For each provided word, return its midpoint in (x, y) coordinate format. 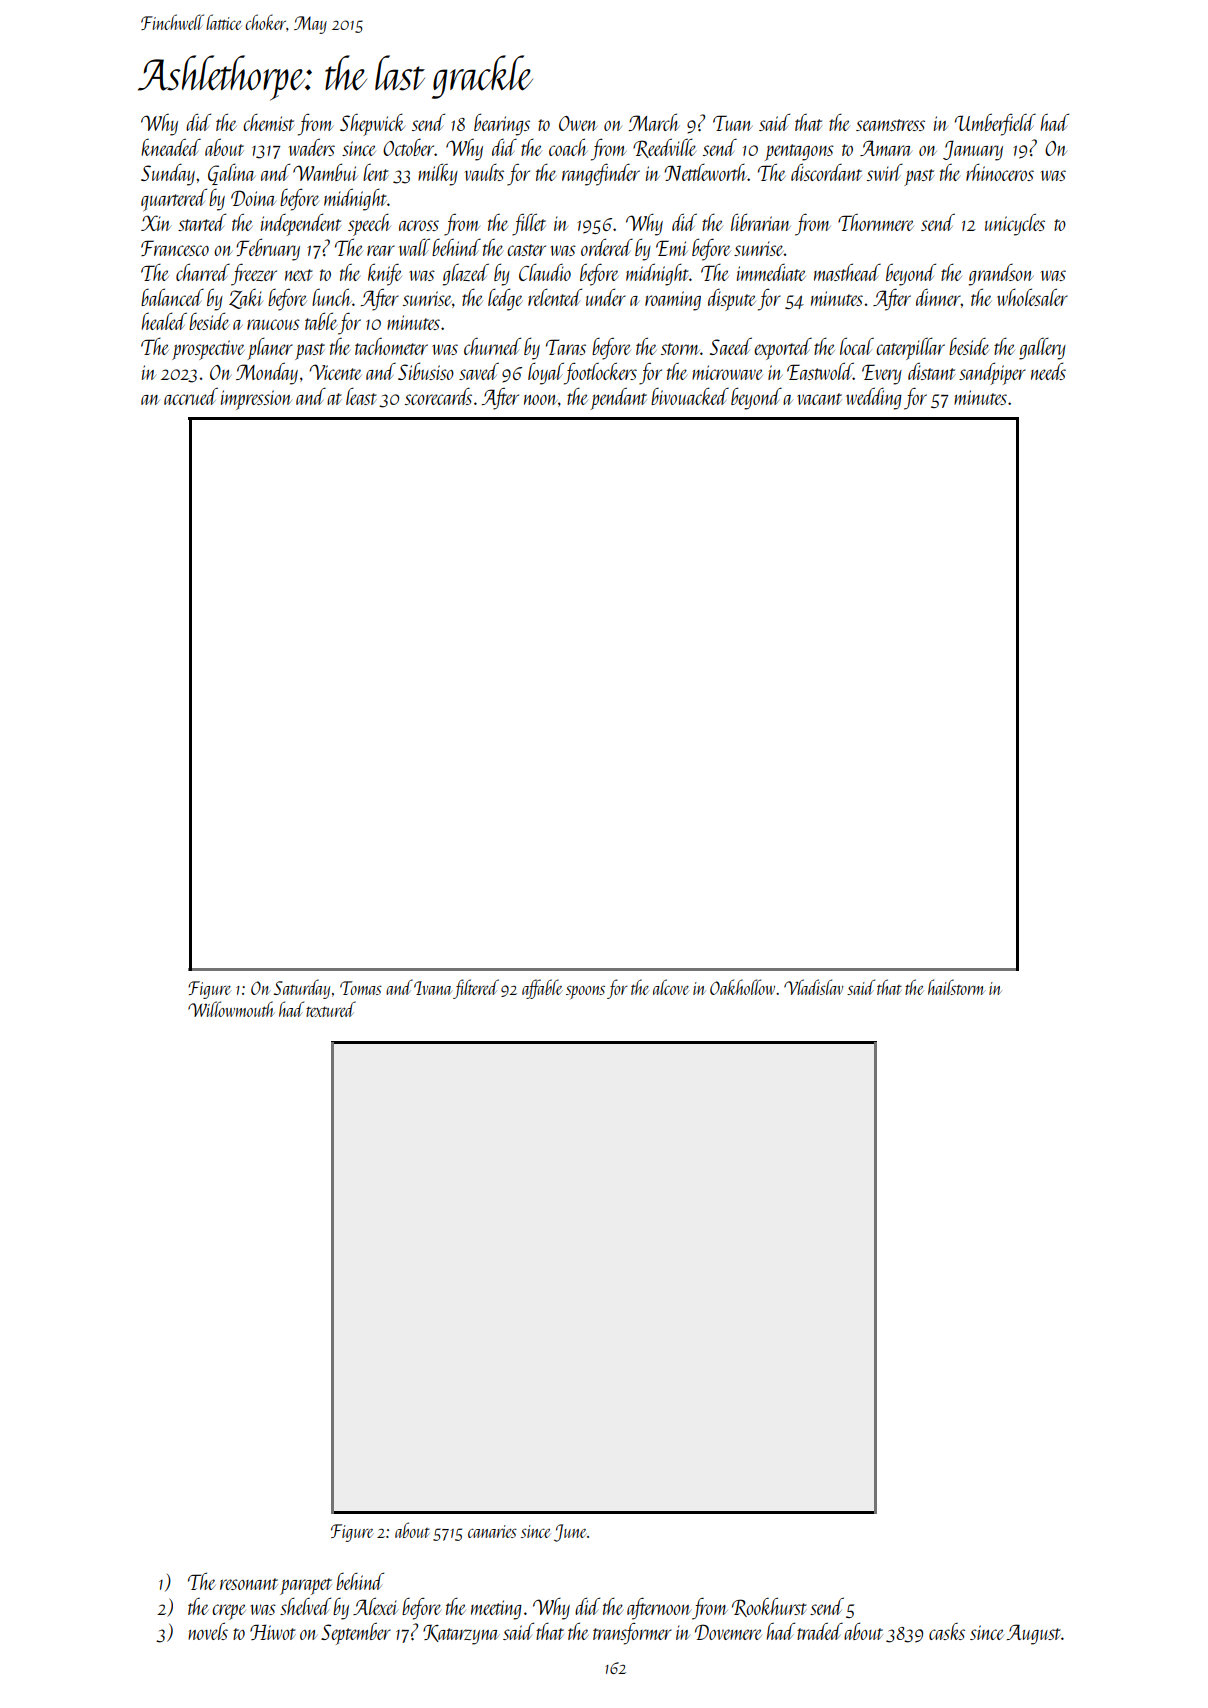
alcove (671, 987)
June (570, 1533)
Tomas (361, 988)
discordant (826, 172)
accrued (191, 396)
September (356, 1633)
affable (542, 989)
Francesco (175, 248)
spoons (585, 992)
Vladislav (813, 987)
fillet (529, 224)
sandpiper (992, 373)
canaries (492, 1531)
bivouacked (690, 396)
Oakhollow (742, 987)
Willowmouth (231, 1009)
